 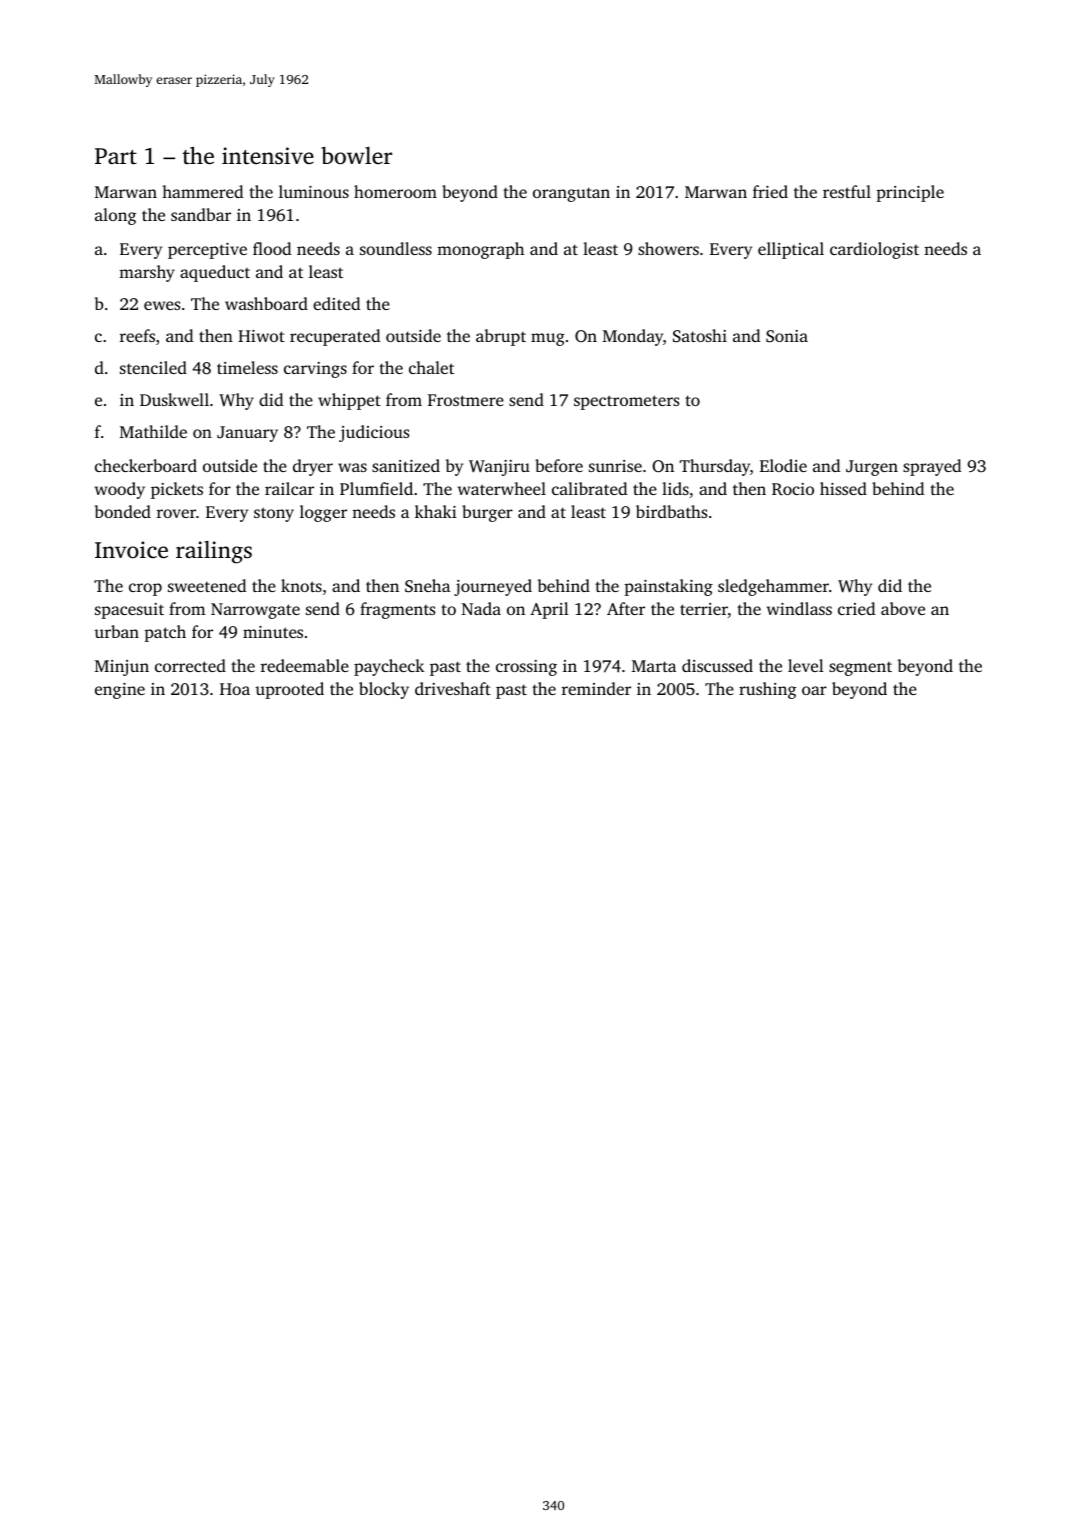 I want to click on flood, so click(x=272, y=248).
